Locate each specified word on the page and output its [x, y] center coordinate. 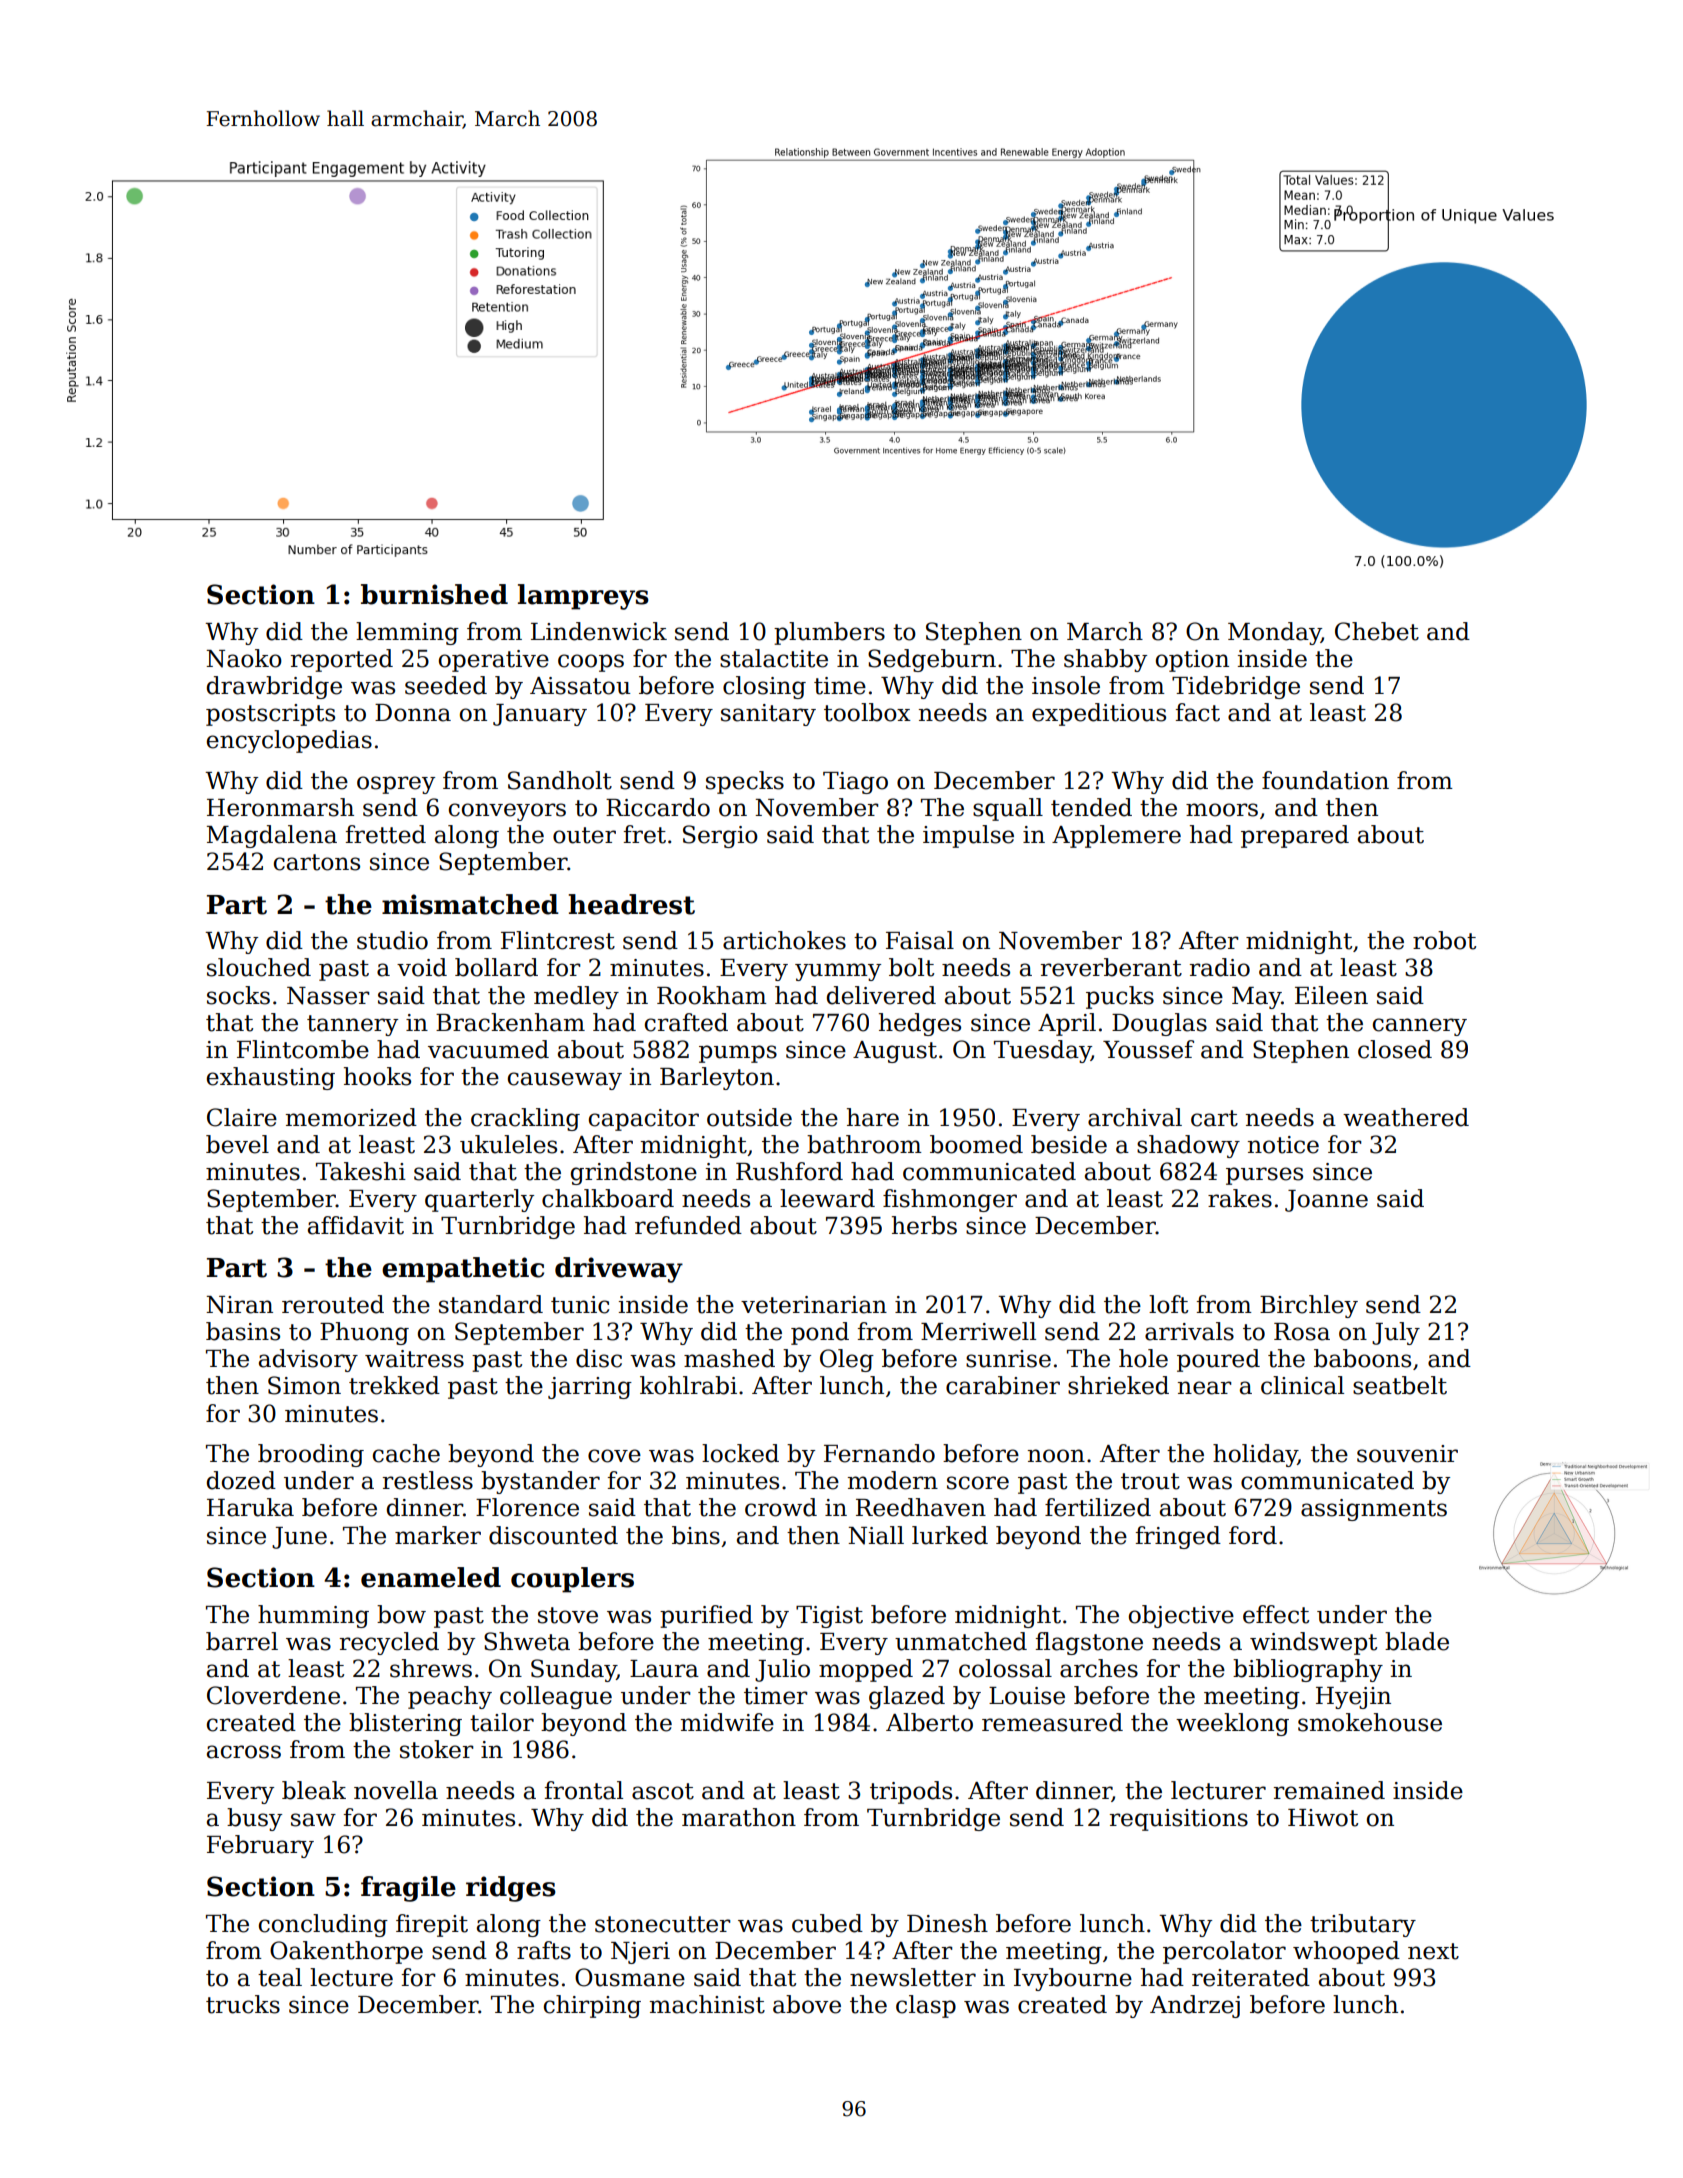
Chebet [1377, 631]
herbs [924, 1225]
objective [1181, 1616]
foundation [1325, 780]
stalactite [774, 658]
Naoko [244, 658]
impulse [968, 836]
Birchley [1309, 1306]
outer [584, 835]
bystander [540, 1482]
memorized [351, 1117]
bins [696, 1535]
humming [313, 1616]
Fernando [879, 1453]
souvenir [1407, 1454]
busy [254, 1819]
